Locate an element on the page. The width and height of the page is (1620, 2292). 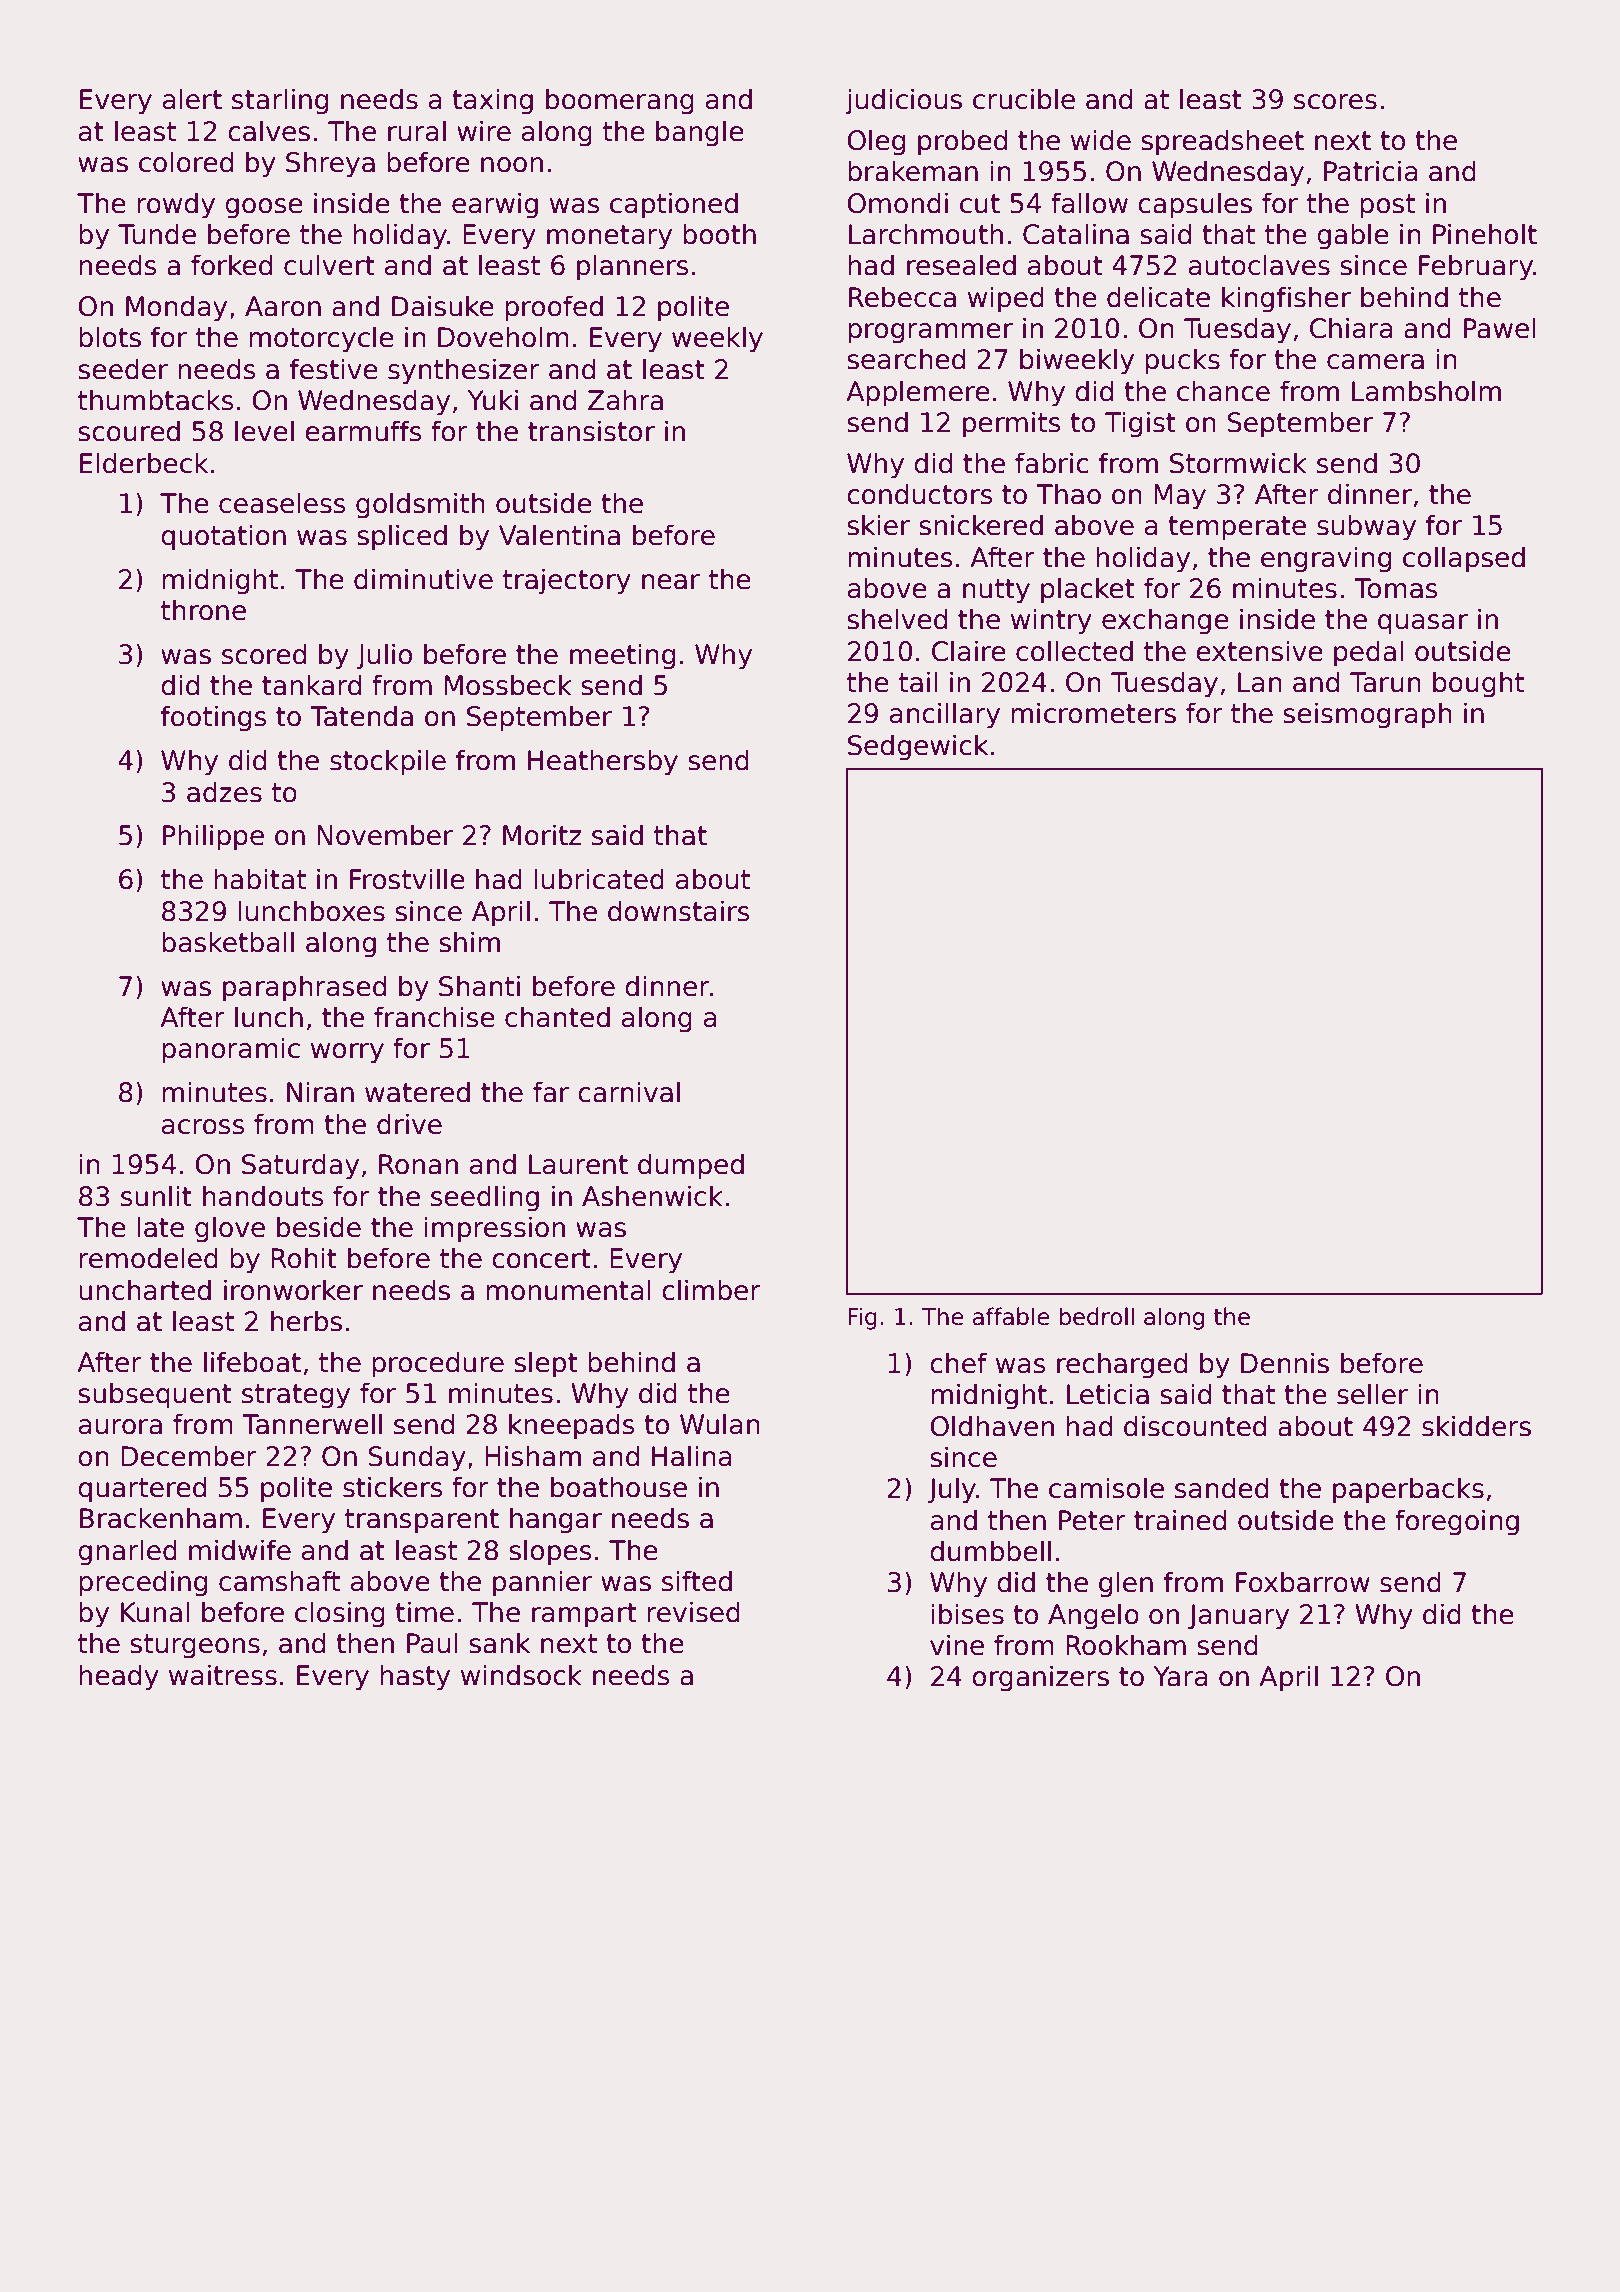
Zahra is located at coordinates (625, 400).
